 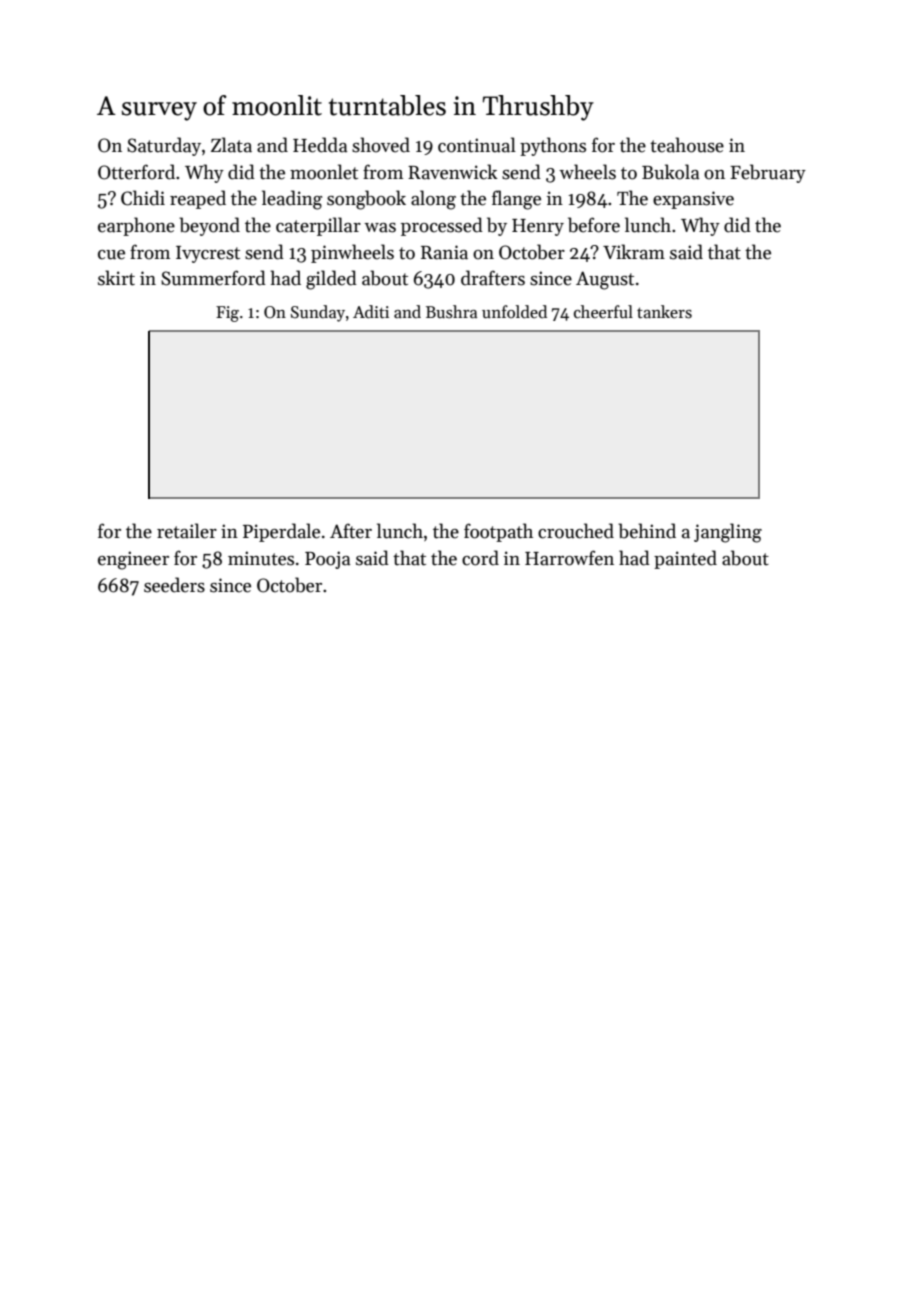 I want to click on Piperdale, so click(x=281, y=532).
